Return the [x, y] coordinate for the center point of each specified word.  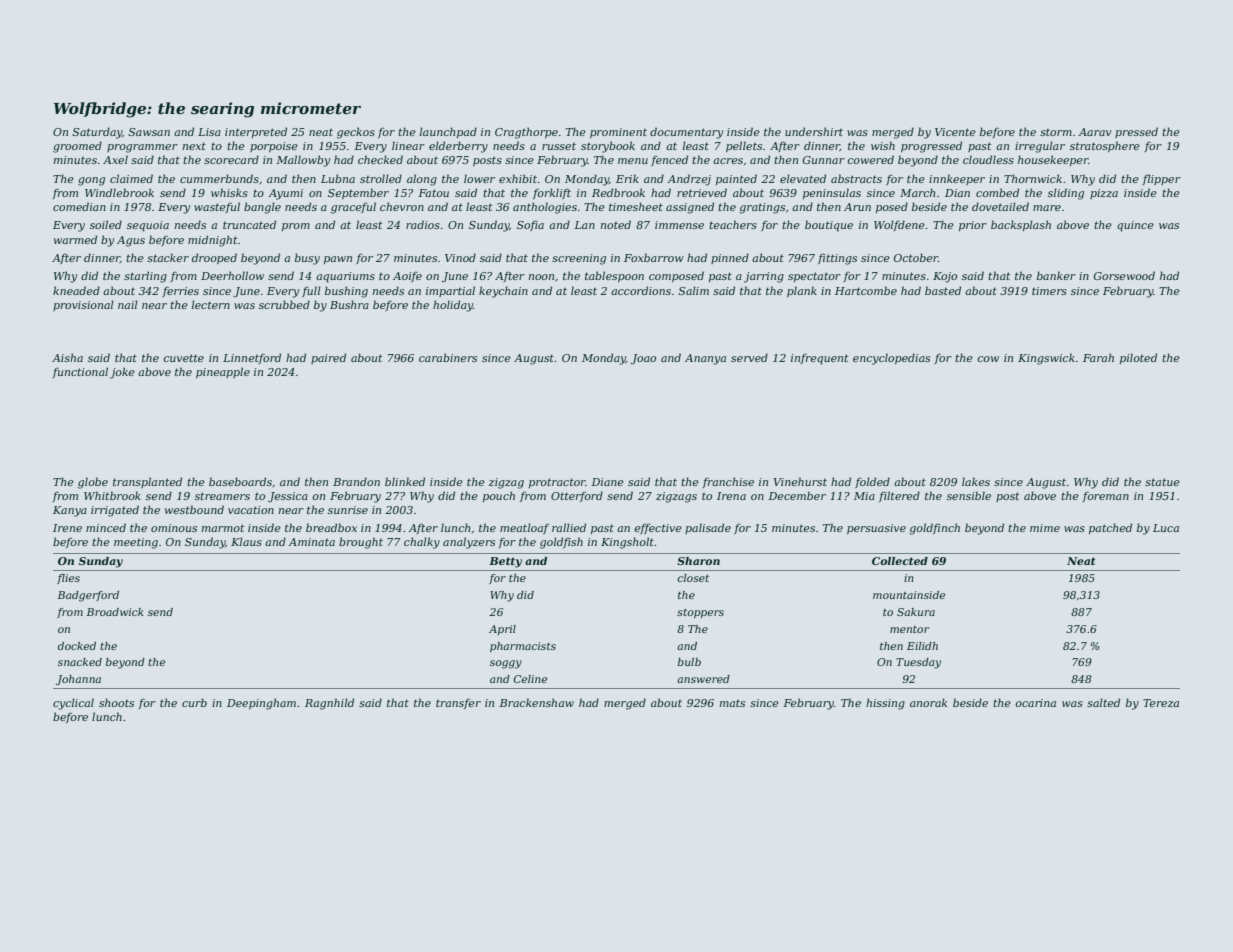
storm [1056, 132]
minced [106, 527]
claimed [131, 178]
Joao [643, 359]
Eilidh [922, 646]
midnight [212, 241]
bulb [689, 662]
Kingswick [1046, 359]
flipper [1162, 179]
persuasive [876, 529]
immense [679, 225]
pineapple [223, 372]
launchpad [448, 132]
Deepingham [261, 704]
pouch [499, 496]
